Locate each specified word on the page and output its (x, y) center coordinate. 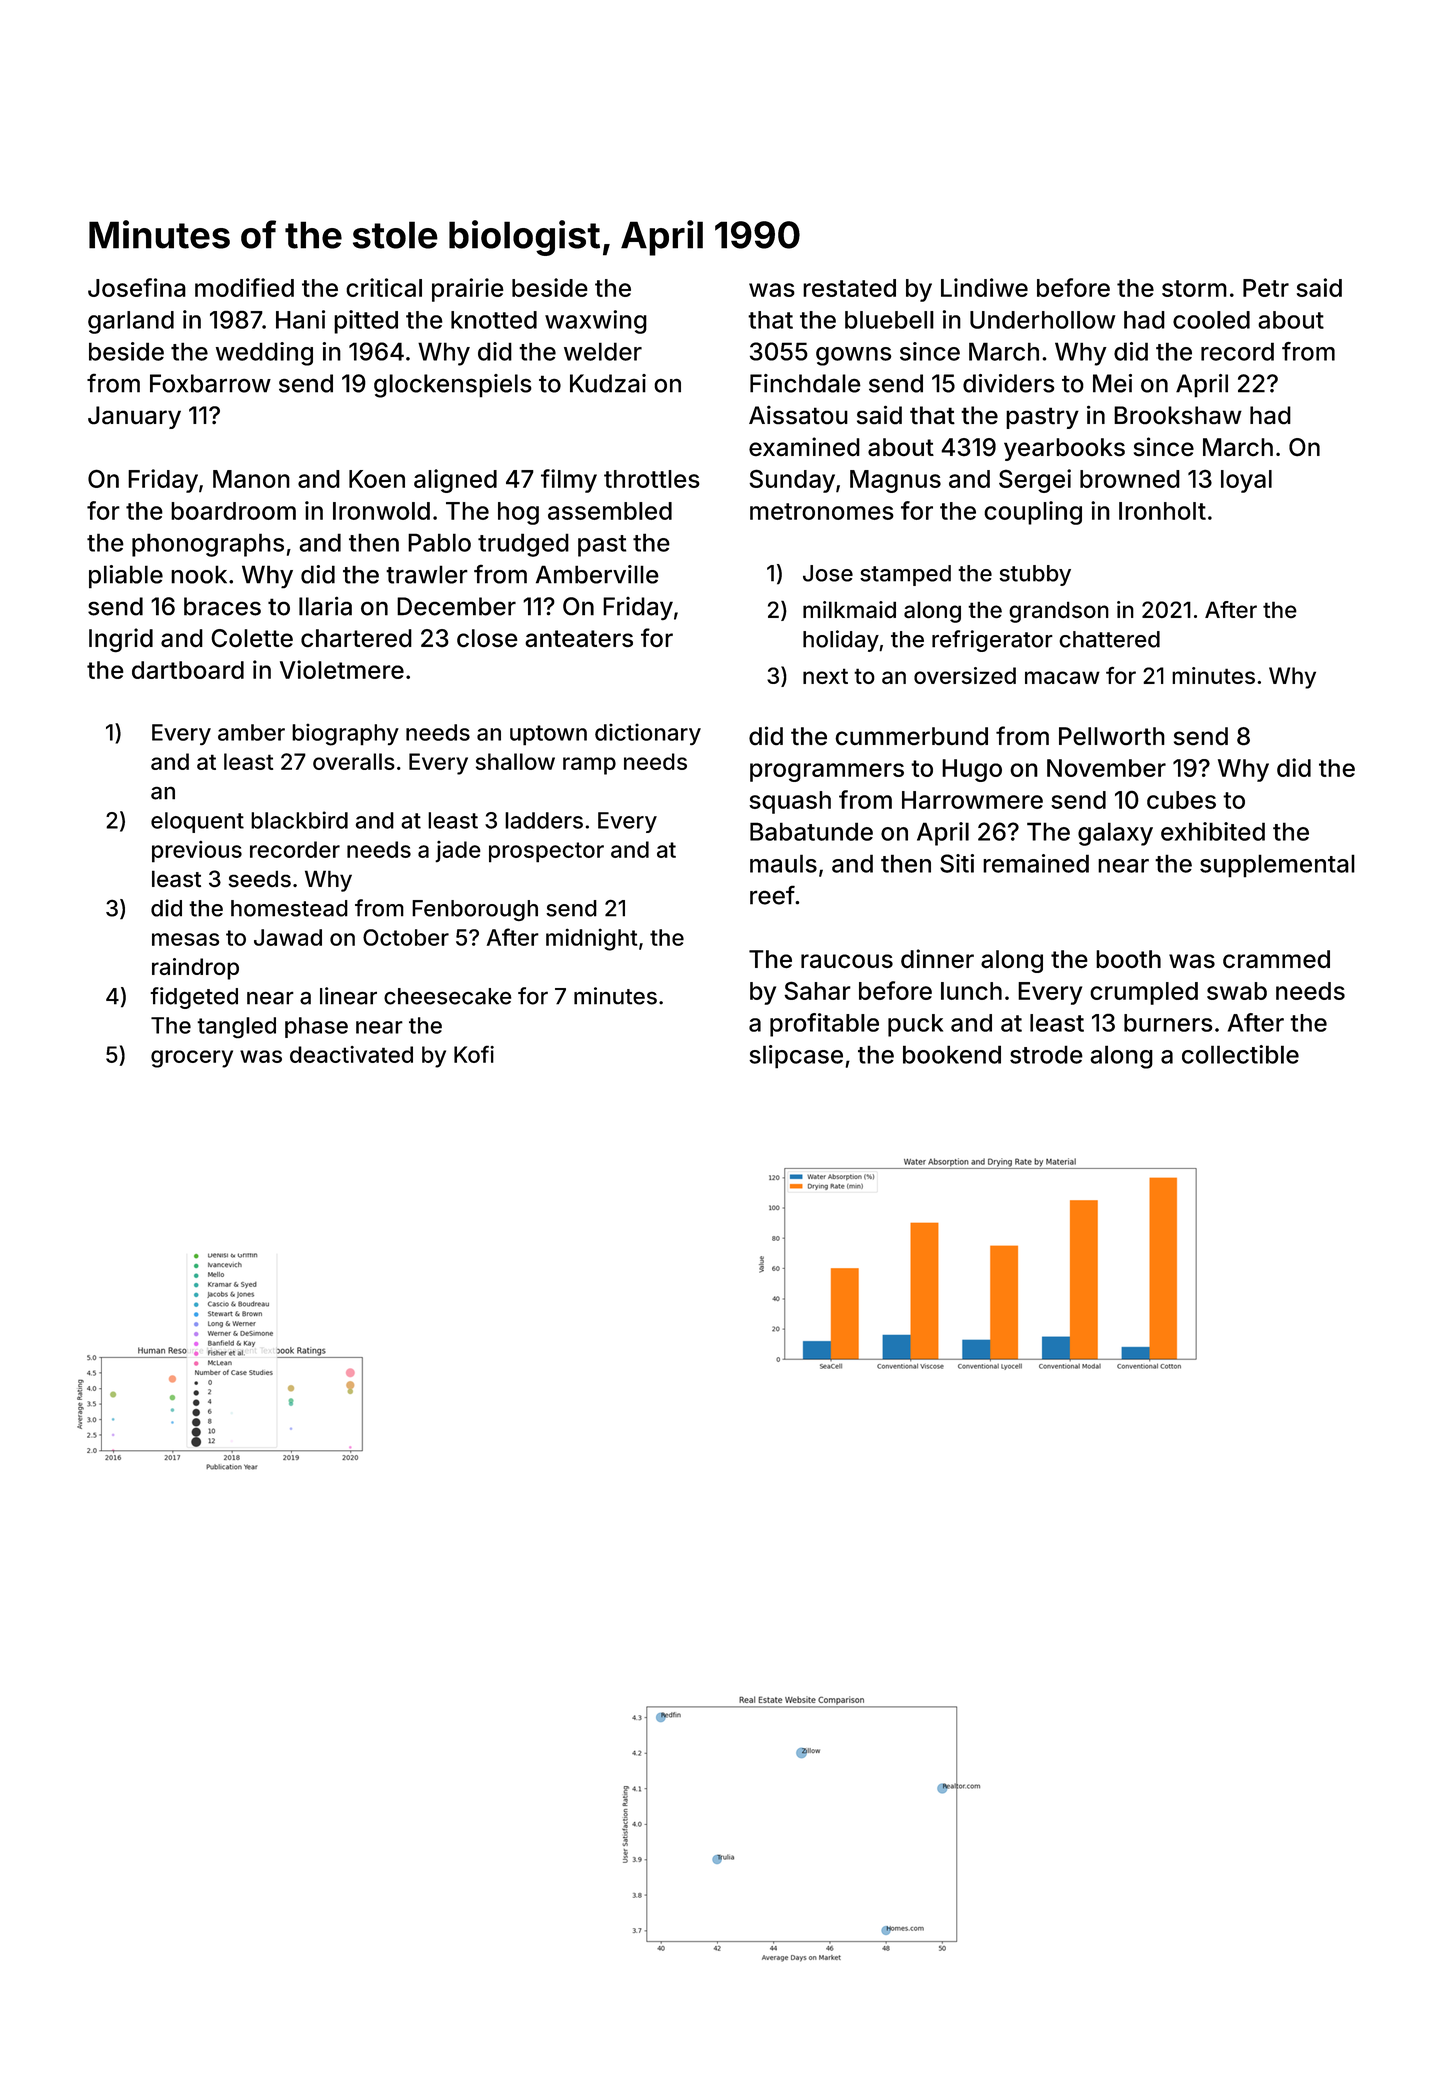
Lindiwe (984, 287)
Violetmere (342, 669)
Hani (300, 319)
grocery (192, 1059)
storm (1194, 288)
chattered (1109, 639)
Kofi (474, 1054)
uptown (548, 735)
